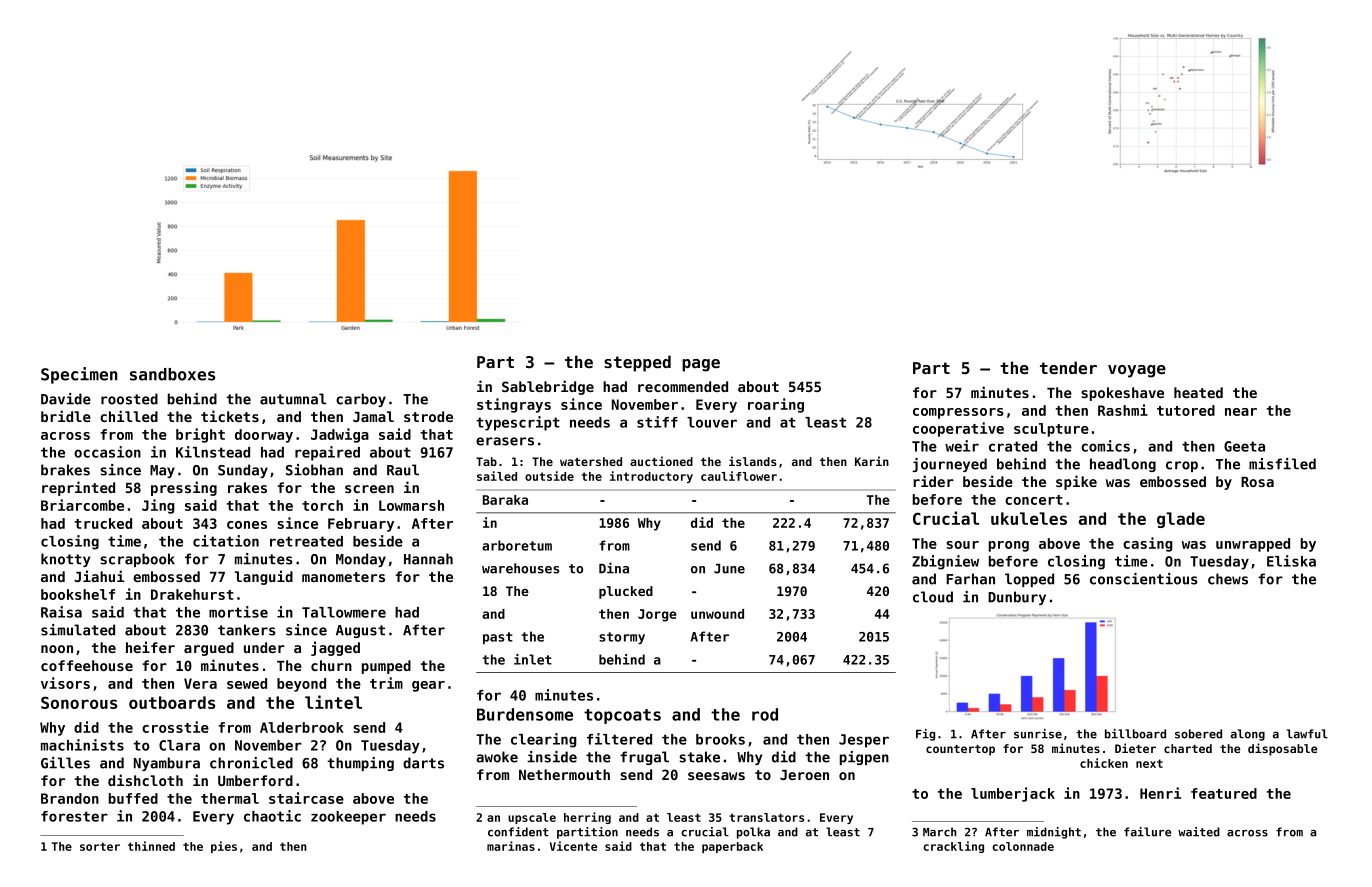 This page has height=887, width=1372. Describe the element at coordinates (1013, 794) in the page. I see `lumberjack` at that location.
